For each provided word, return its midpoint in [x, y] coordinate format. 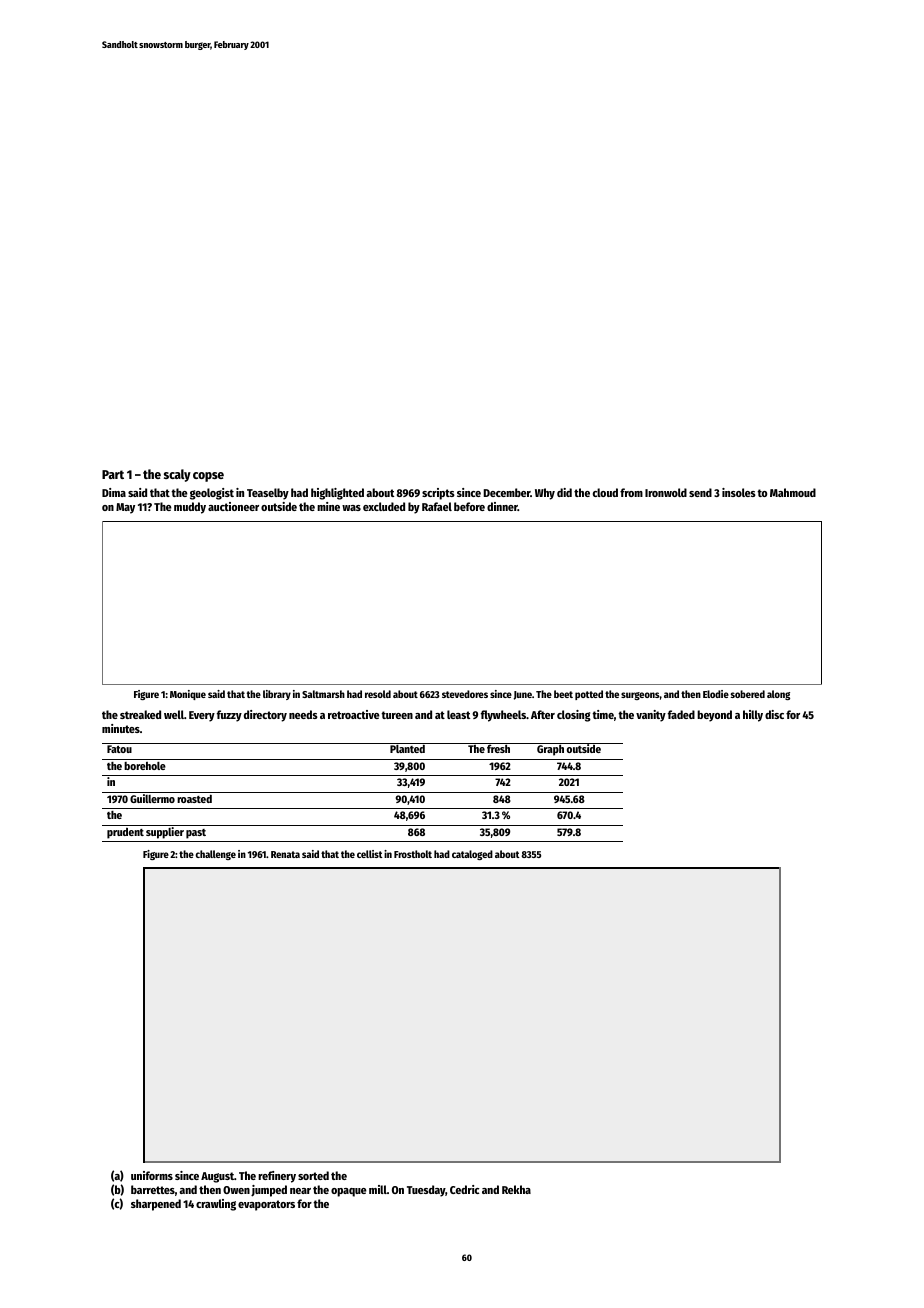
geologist [212, 494]
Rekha [516, 1189]
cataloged [472, 855]
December [507, 492]
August [217, 1177]
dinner [502, 506]
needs [303, 714]
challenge [216, 855]
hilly [753, 716]
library [277, 695]
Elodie [716, 694]
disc [774, 714]
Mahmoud [793, 492]
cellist [370, 854]
